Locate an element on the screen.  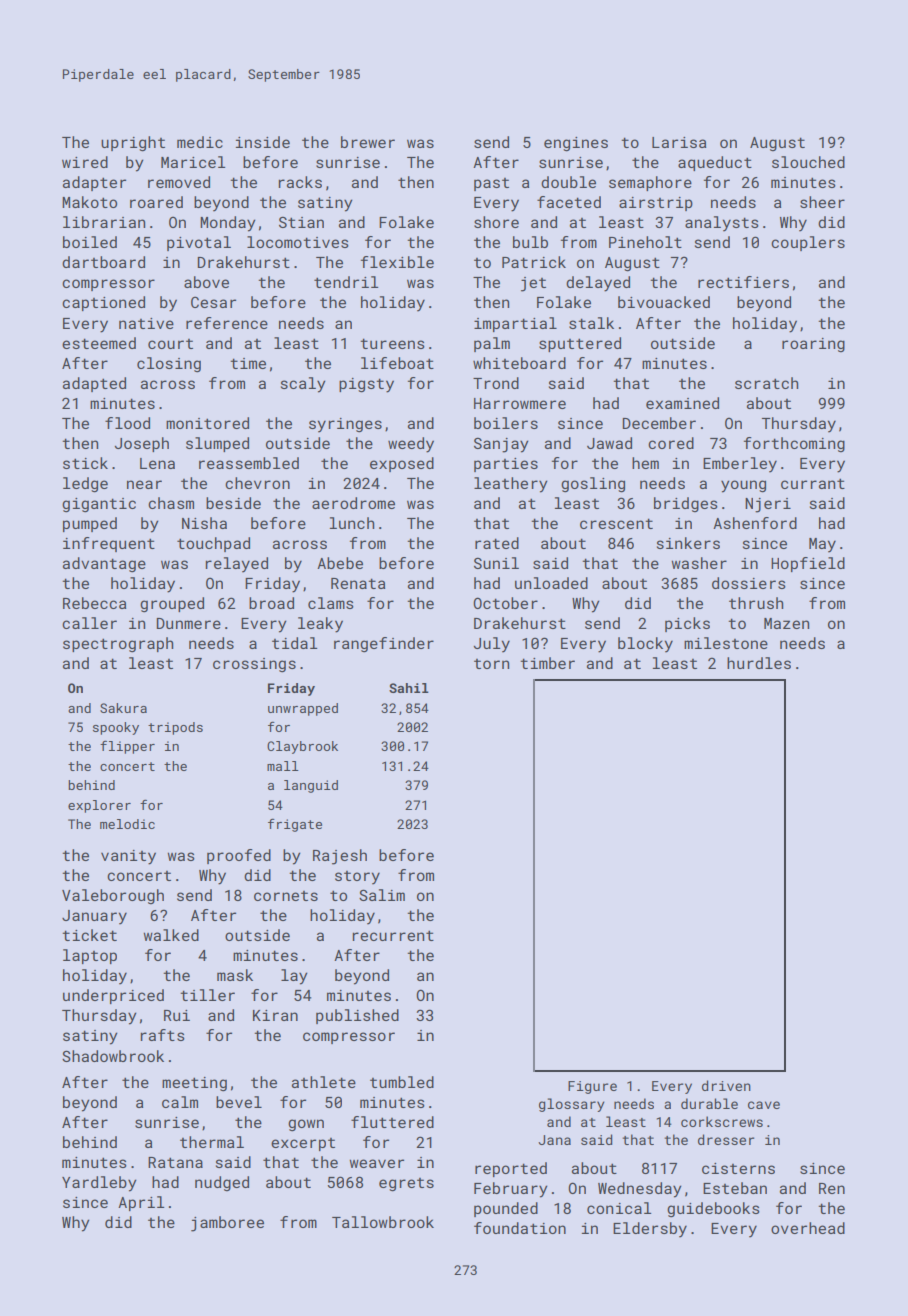
Sahil is located at coordinates (409, 688).
